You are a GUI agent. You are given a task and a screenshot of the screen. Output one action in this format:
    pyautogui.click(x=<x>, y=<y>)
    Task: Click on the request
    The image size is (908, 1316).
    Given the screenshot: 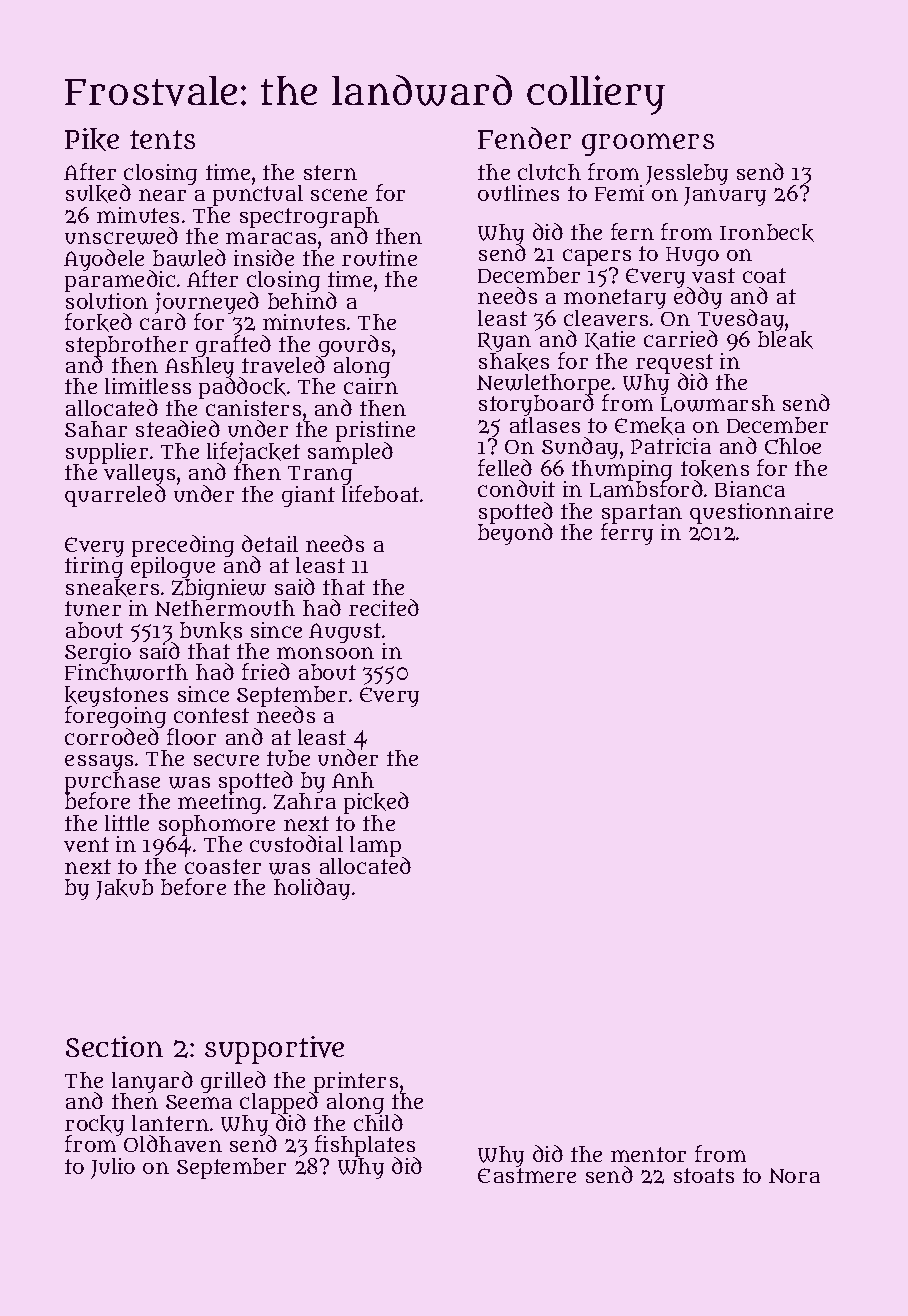 What is the action you would take?
    pyautogui.click(x=674, y=364)
